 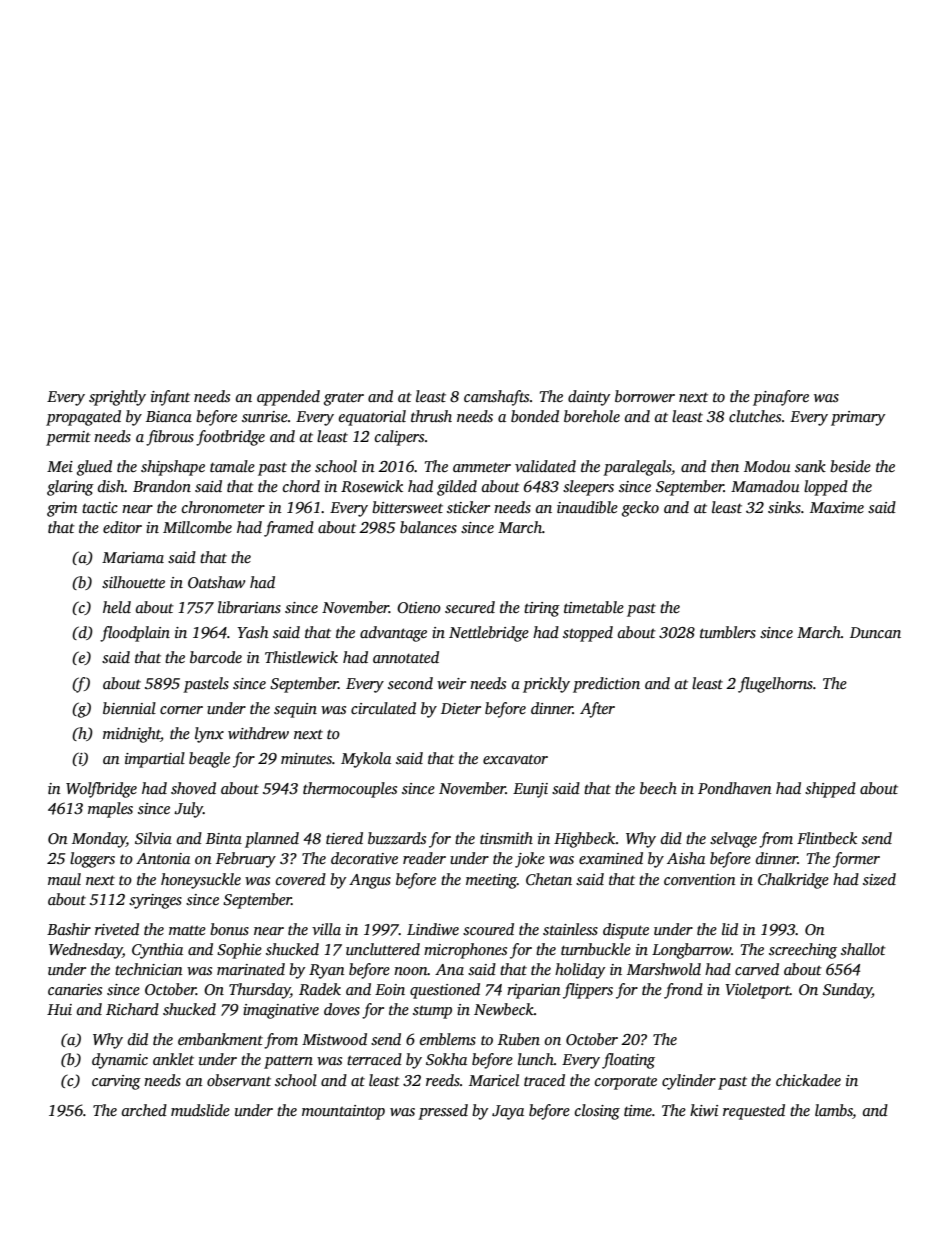 What do you see at coordinates (295, 710) in the screenshot?
I see `sequin` at bounding box center [295, 710].
